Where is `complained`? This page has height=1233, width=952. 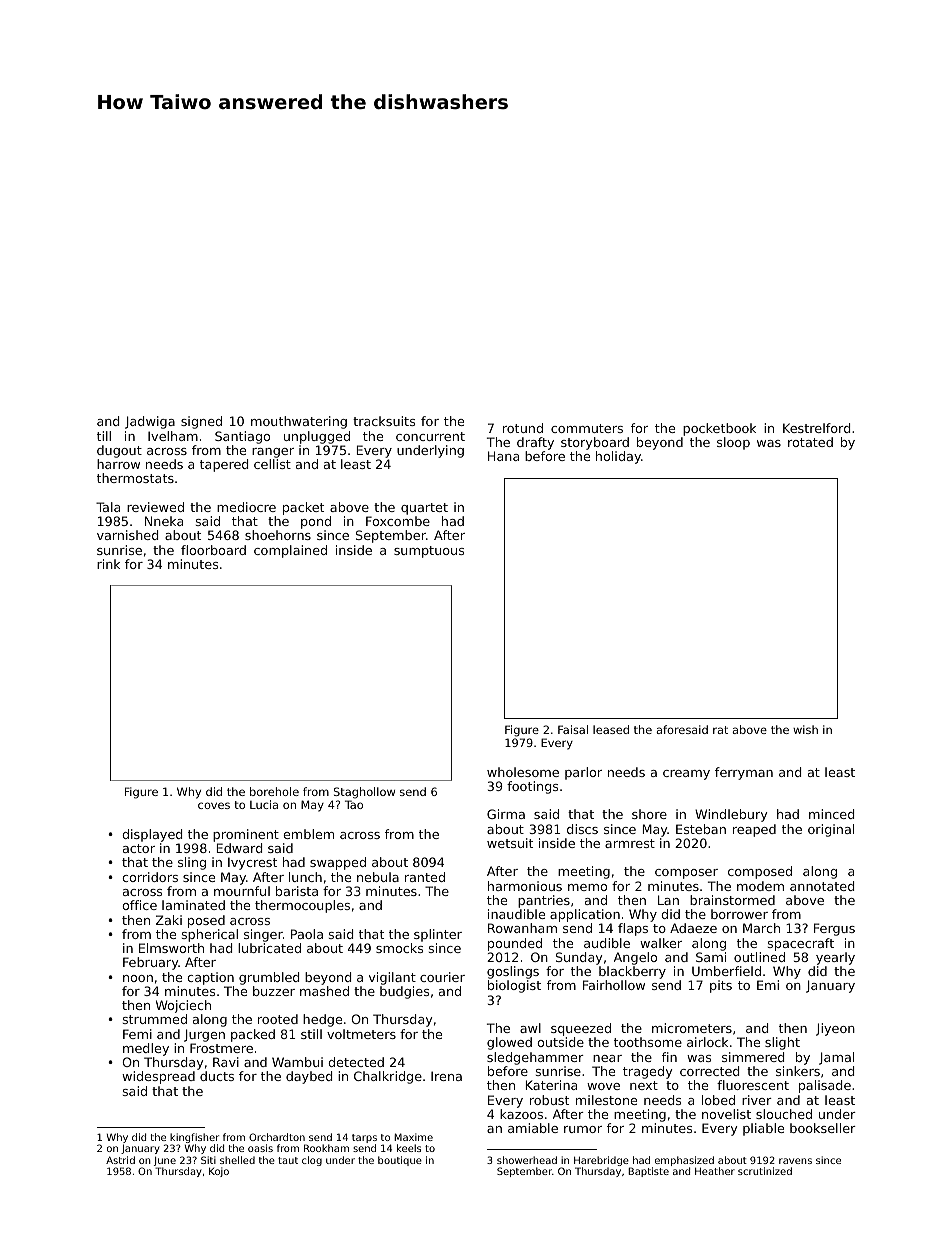 complained is located at coordinates (290, 551).
